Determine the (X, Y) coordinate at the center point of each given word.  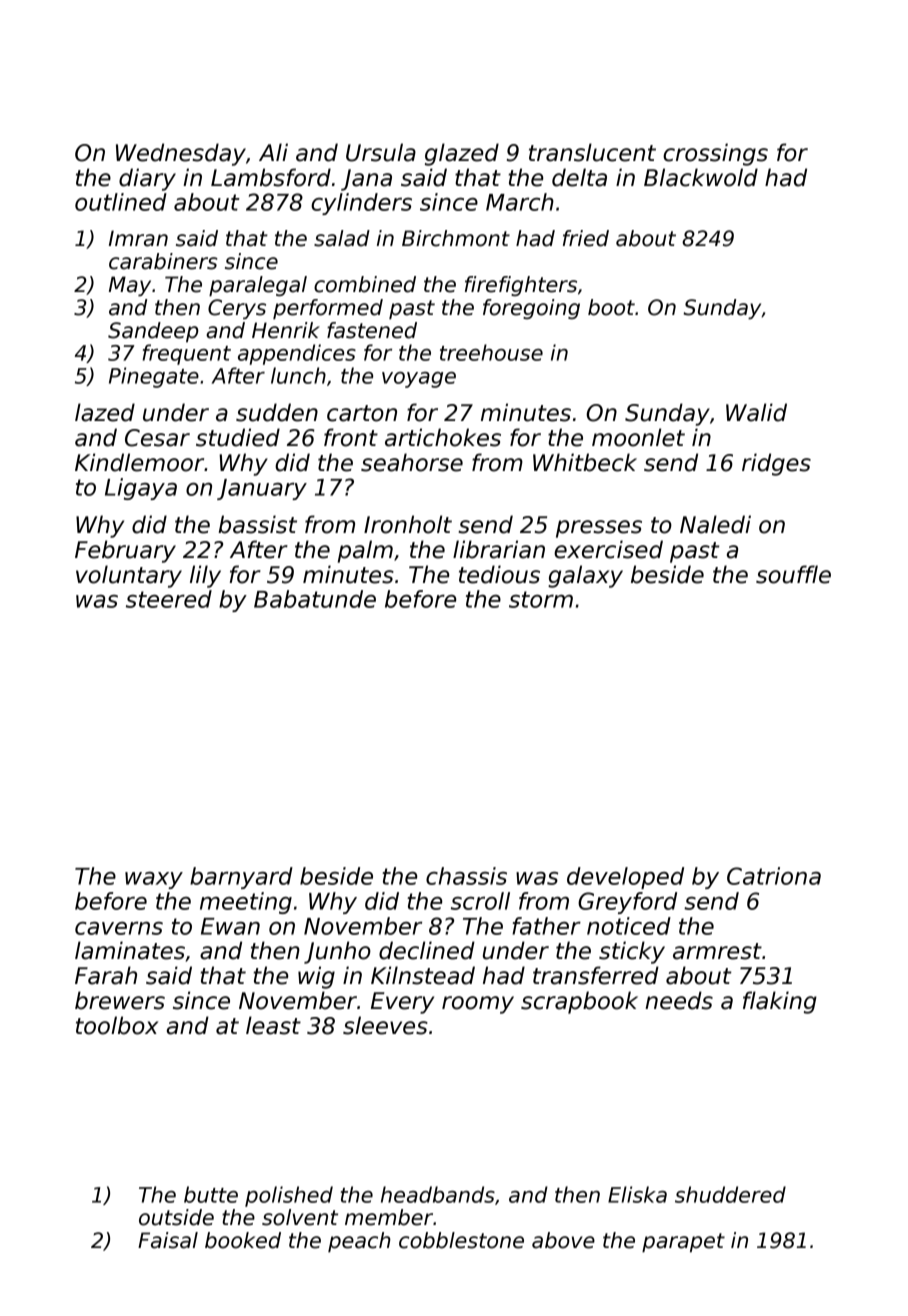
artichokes (443, 437)
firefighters (521, 286)
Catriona (774, 876)
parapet (683, 1242)
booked (243, 1240)
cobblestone (461, 1240)
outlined (121, 202)
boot (611, 307)
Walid (756, 412)
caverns (119, 928)
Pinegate (154, 377)
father (546, 926)
